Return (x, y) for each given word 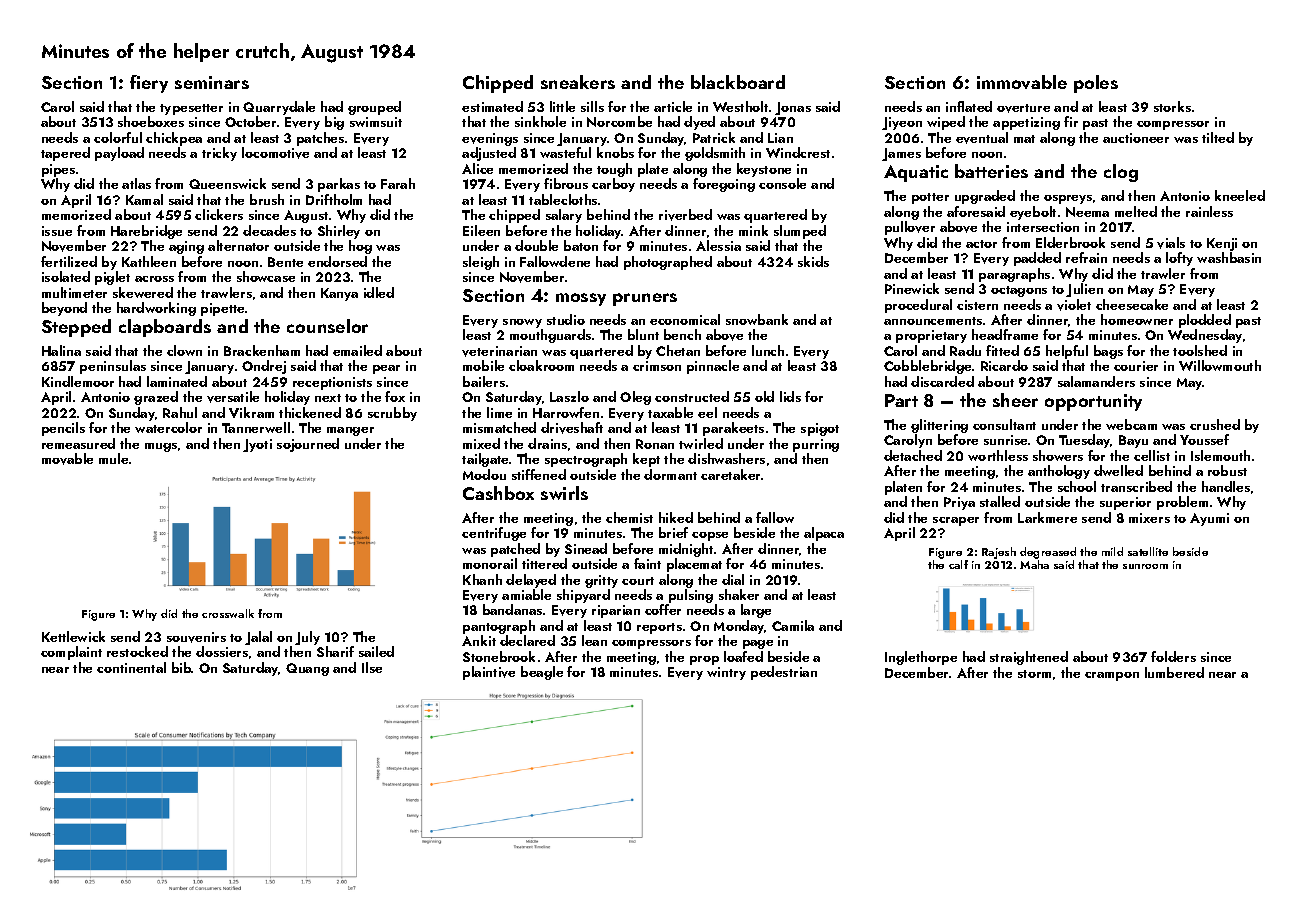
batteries (991, 171)
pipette (222, 309)
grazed (156, 398)
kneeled (1240, 195)
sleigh (481, 263)
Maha (1034, 564)
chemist (629, 517)
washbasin (1229, 257)
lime (499, 412)
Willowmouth (1220, 365)
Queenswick (227, 183)
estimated (492, 106)
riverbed (685, 215)
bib (182, 667)
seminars (212, 82)
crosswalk (228, 613)
